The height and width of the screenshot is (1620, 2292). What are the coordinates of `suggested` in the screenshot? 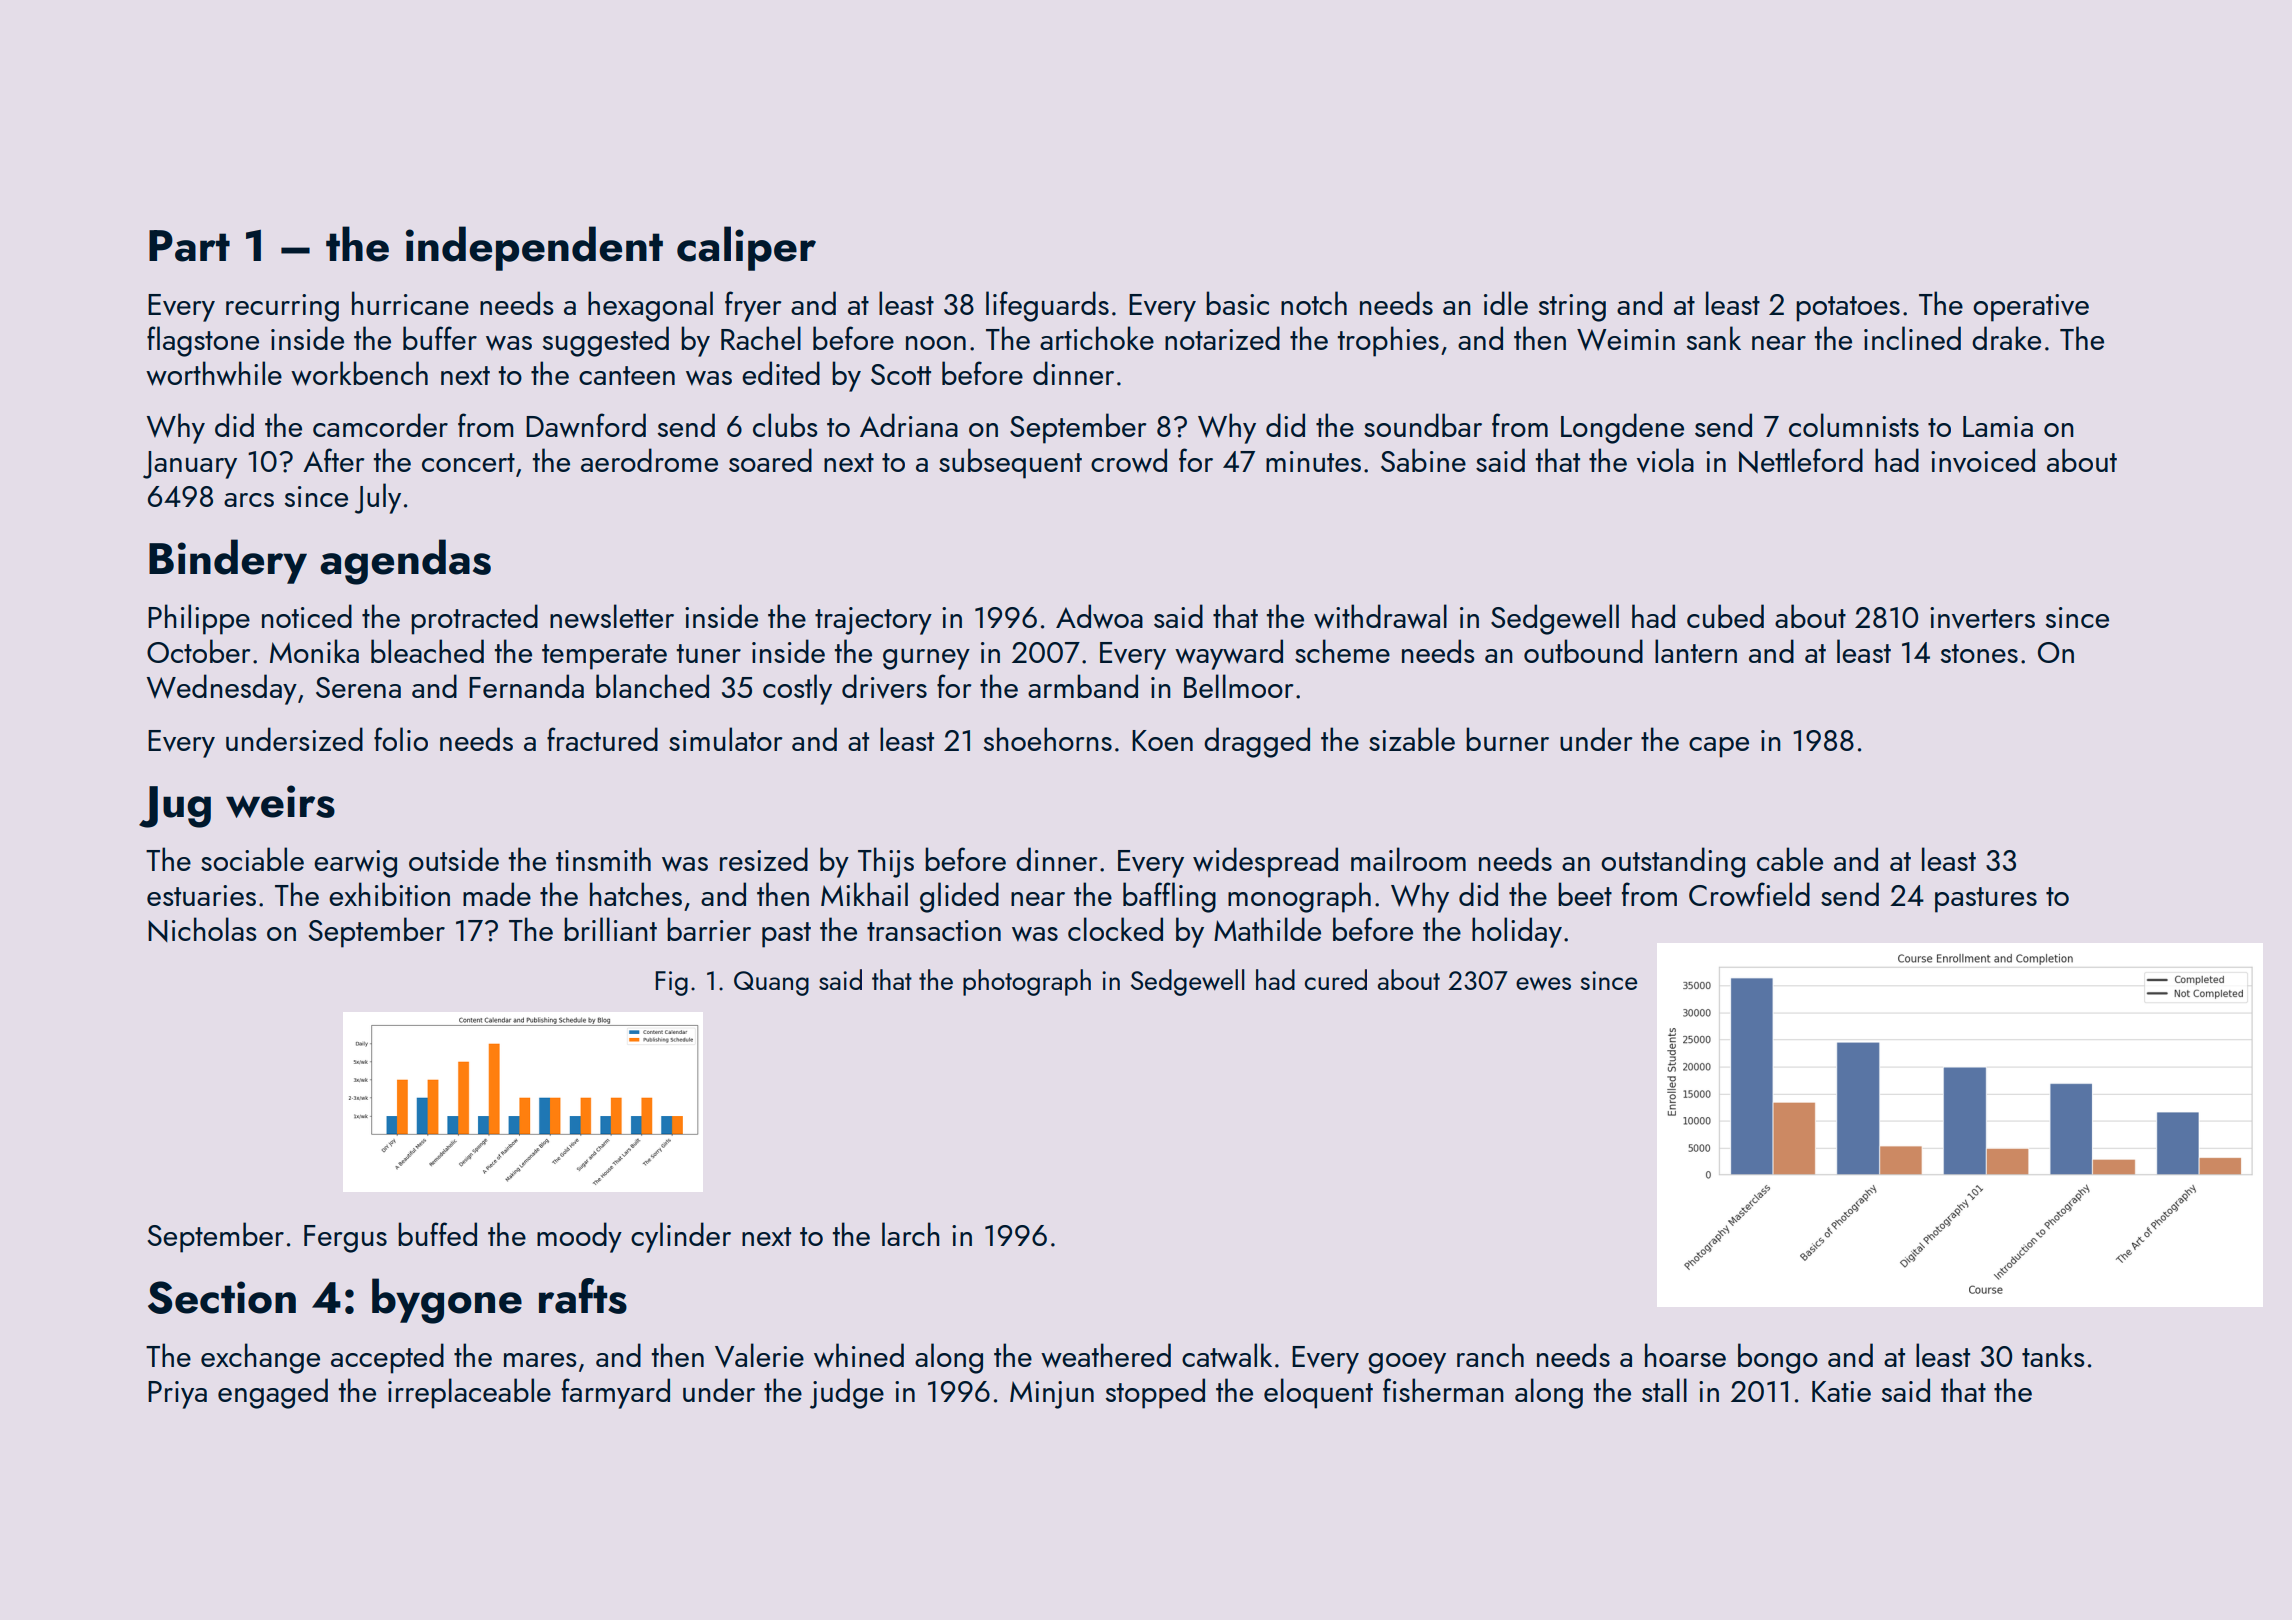 It's located at (606, 341).
